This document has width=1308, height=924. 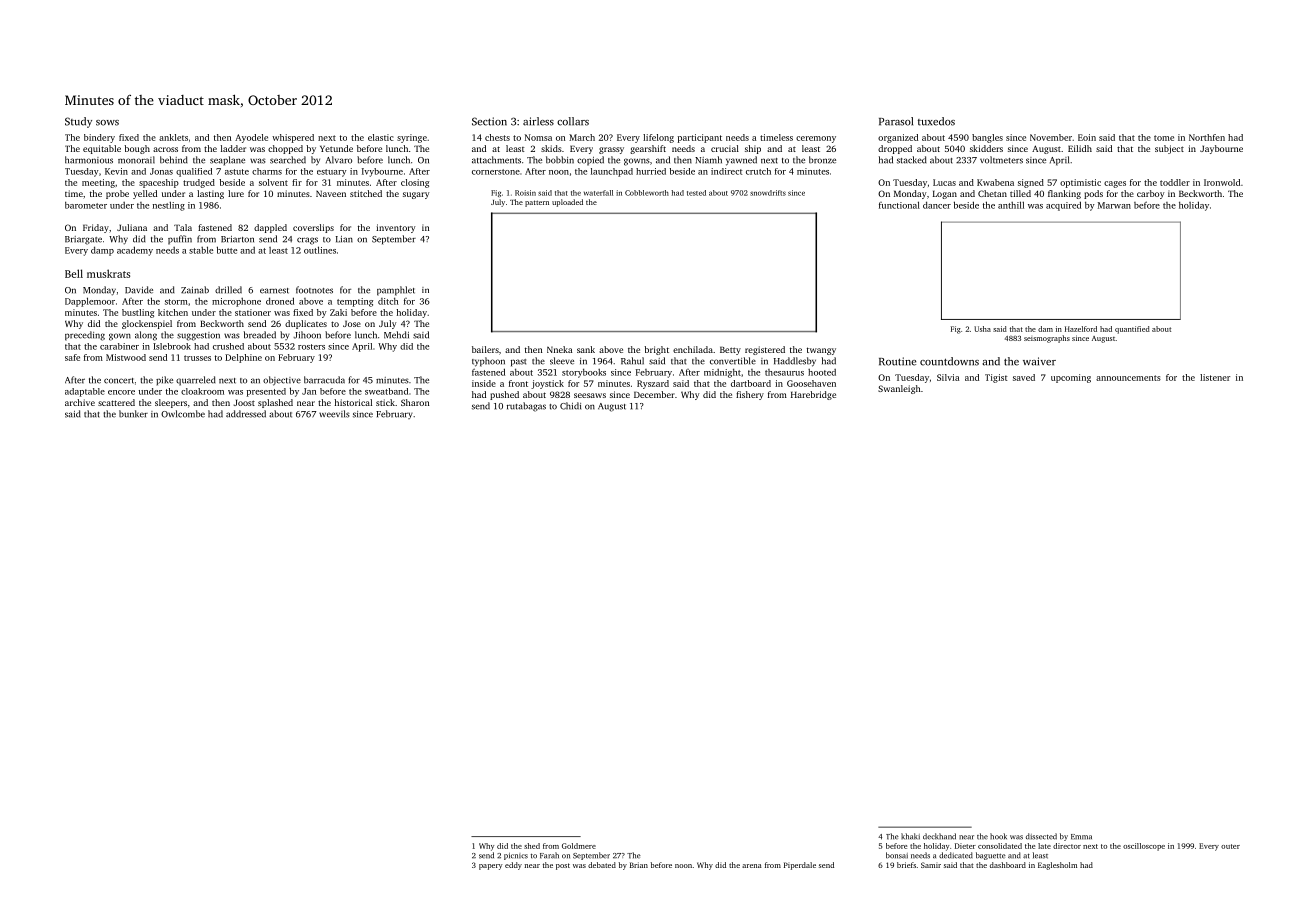 I want to click on Brian, so click(x=639, y=865).
